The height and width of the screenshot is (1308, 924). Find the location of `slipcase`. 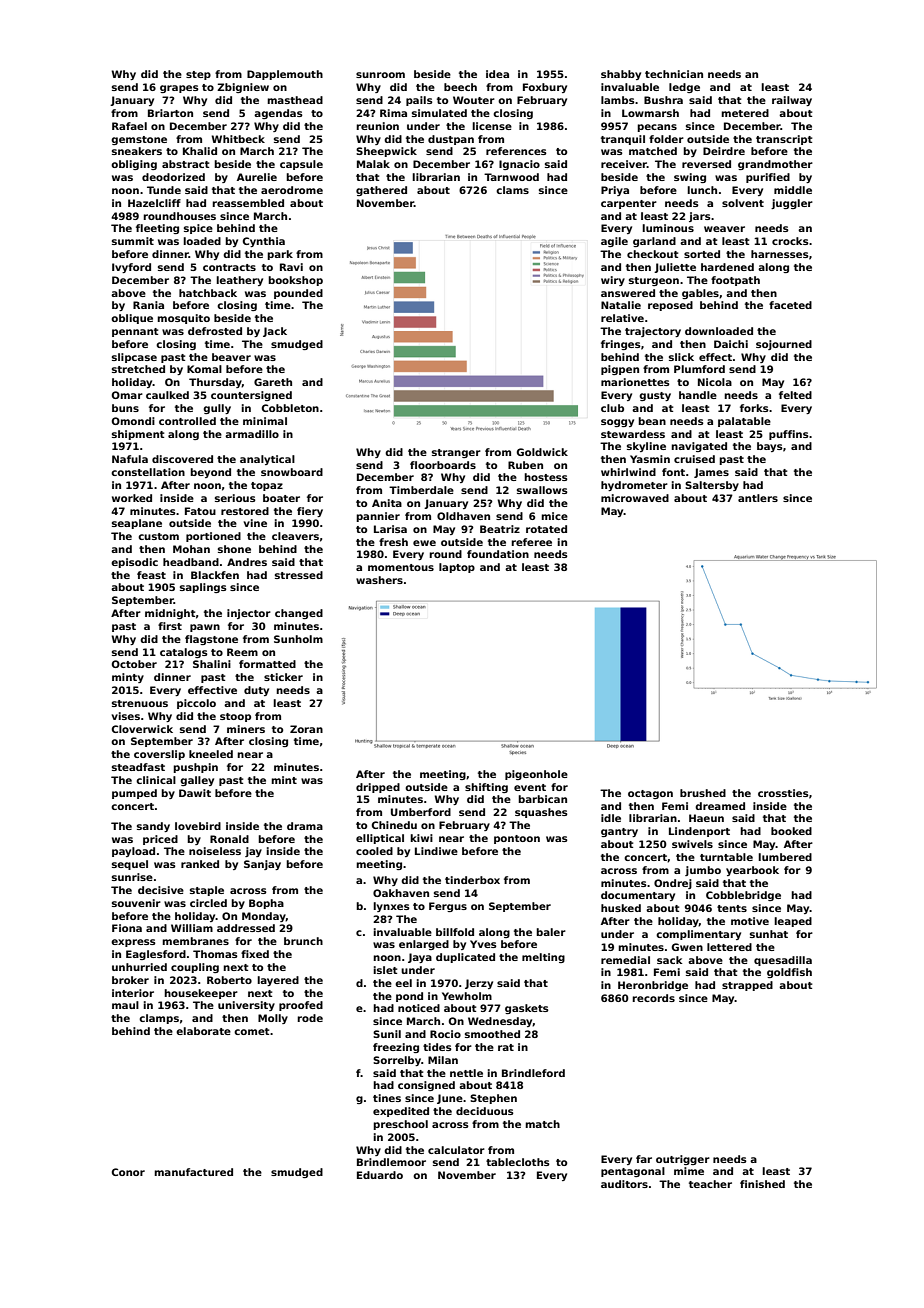

slipcase is located at coordinates (134, 358).
